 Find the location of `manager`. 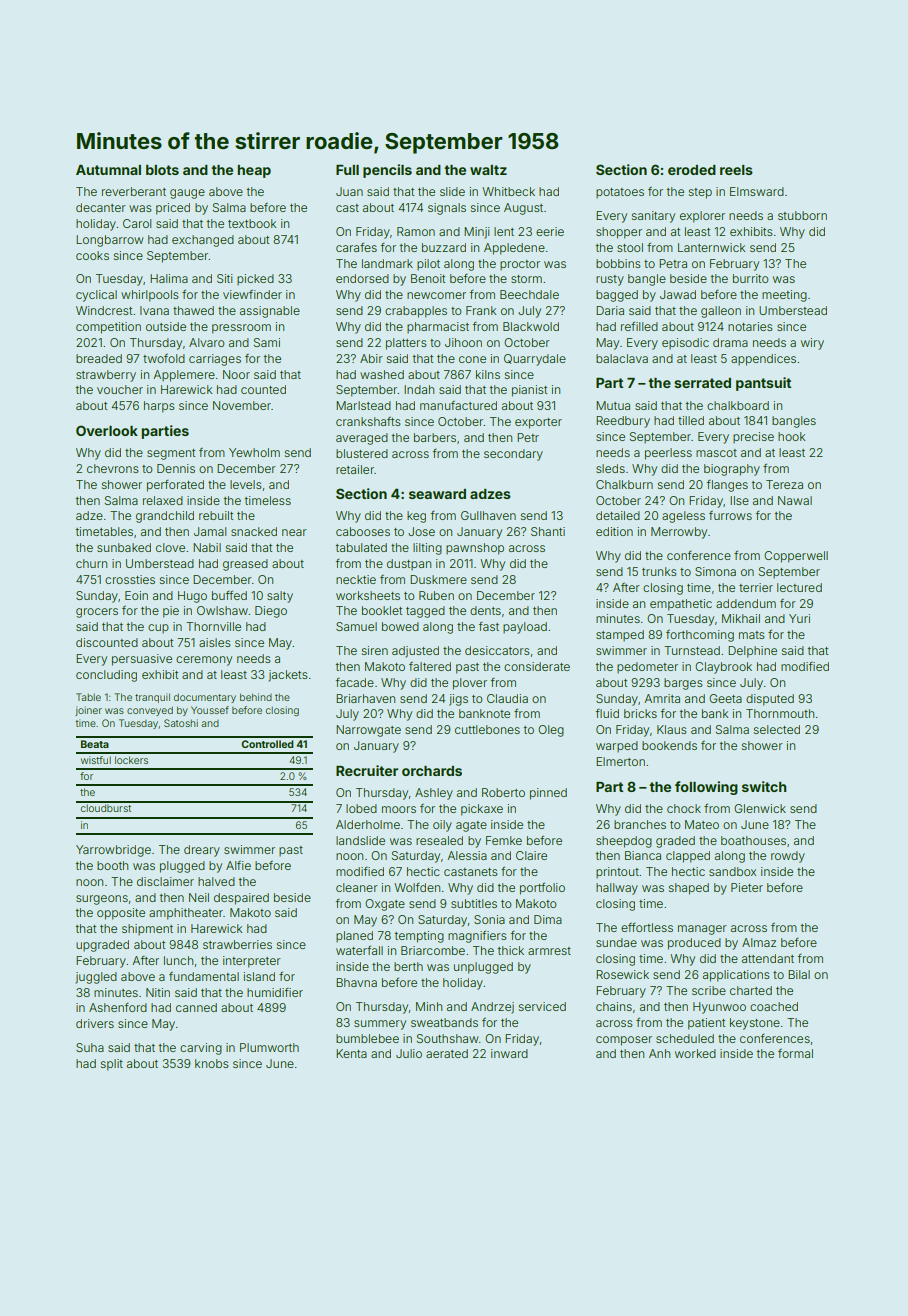

manager is located at coordinates (702, 930).
